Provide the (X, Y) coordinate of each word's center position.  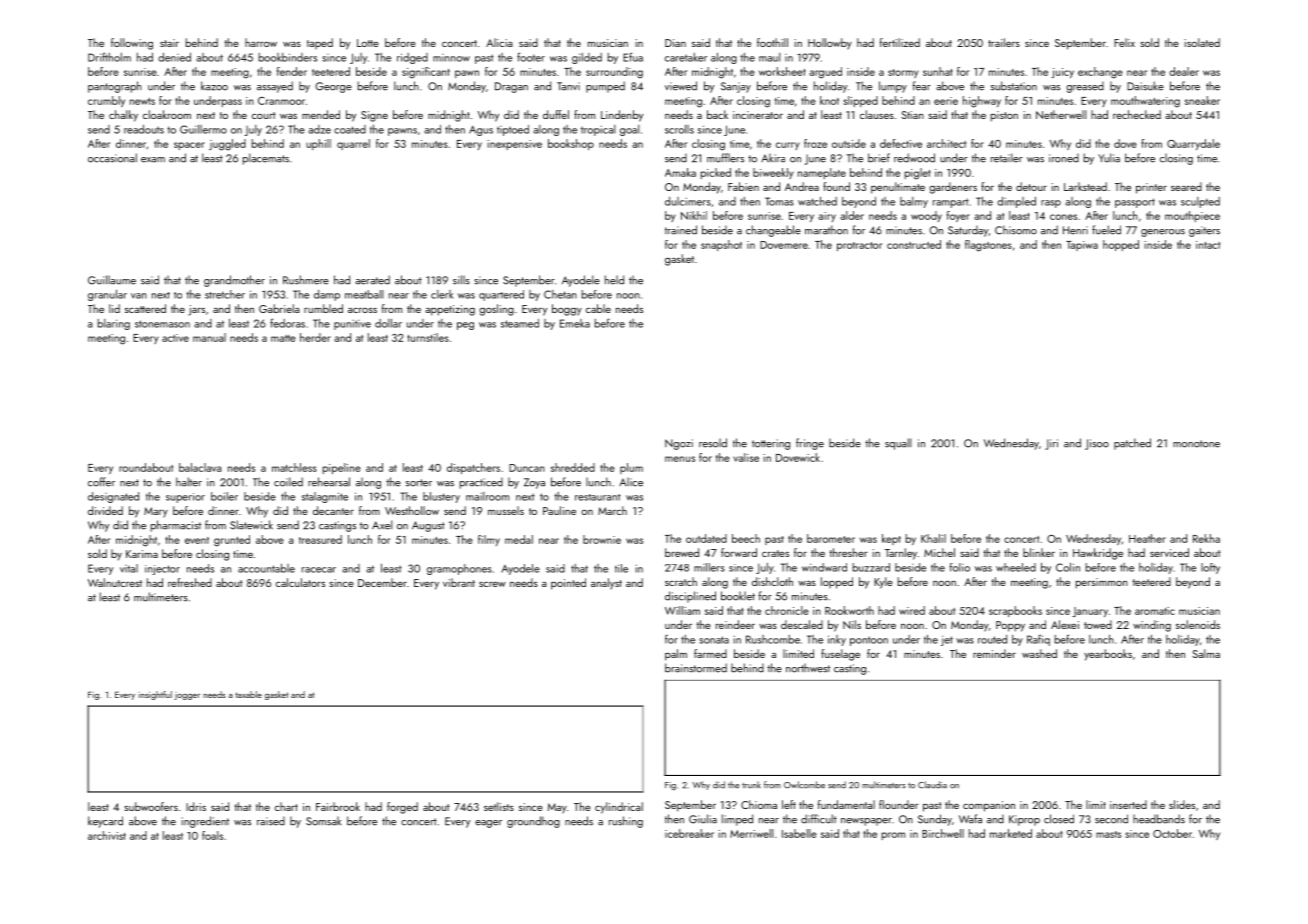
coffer (101, 482)
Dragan (511, 87)
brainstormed (696, 668)
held (614, 280)
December (382, 582)
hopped (1121, 245)
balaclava (200, 467)
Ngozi (679, 444)
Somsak (323, 821)
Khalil (933, 538)
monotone (1196, 444)
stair (169, 43)
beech (746, 538)
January (1090, 612)
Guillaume (112, 280)
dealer (1184, 71)
